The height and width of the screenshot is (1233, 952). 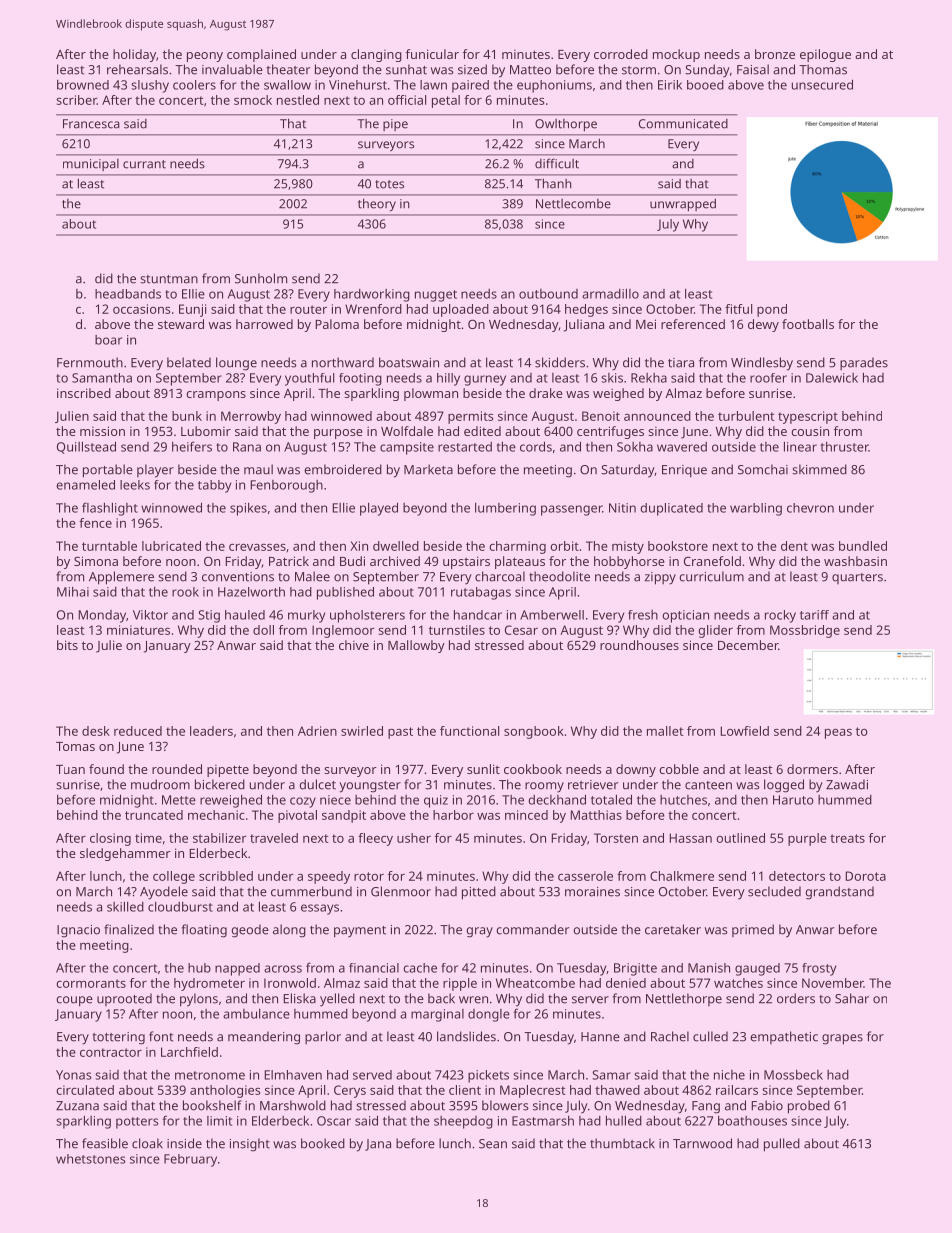 What do you see at coordinates (76, 100) in the screenshot?
I see `scriber` at bounding box center [76, 100].
